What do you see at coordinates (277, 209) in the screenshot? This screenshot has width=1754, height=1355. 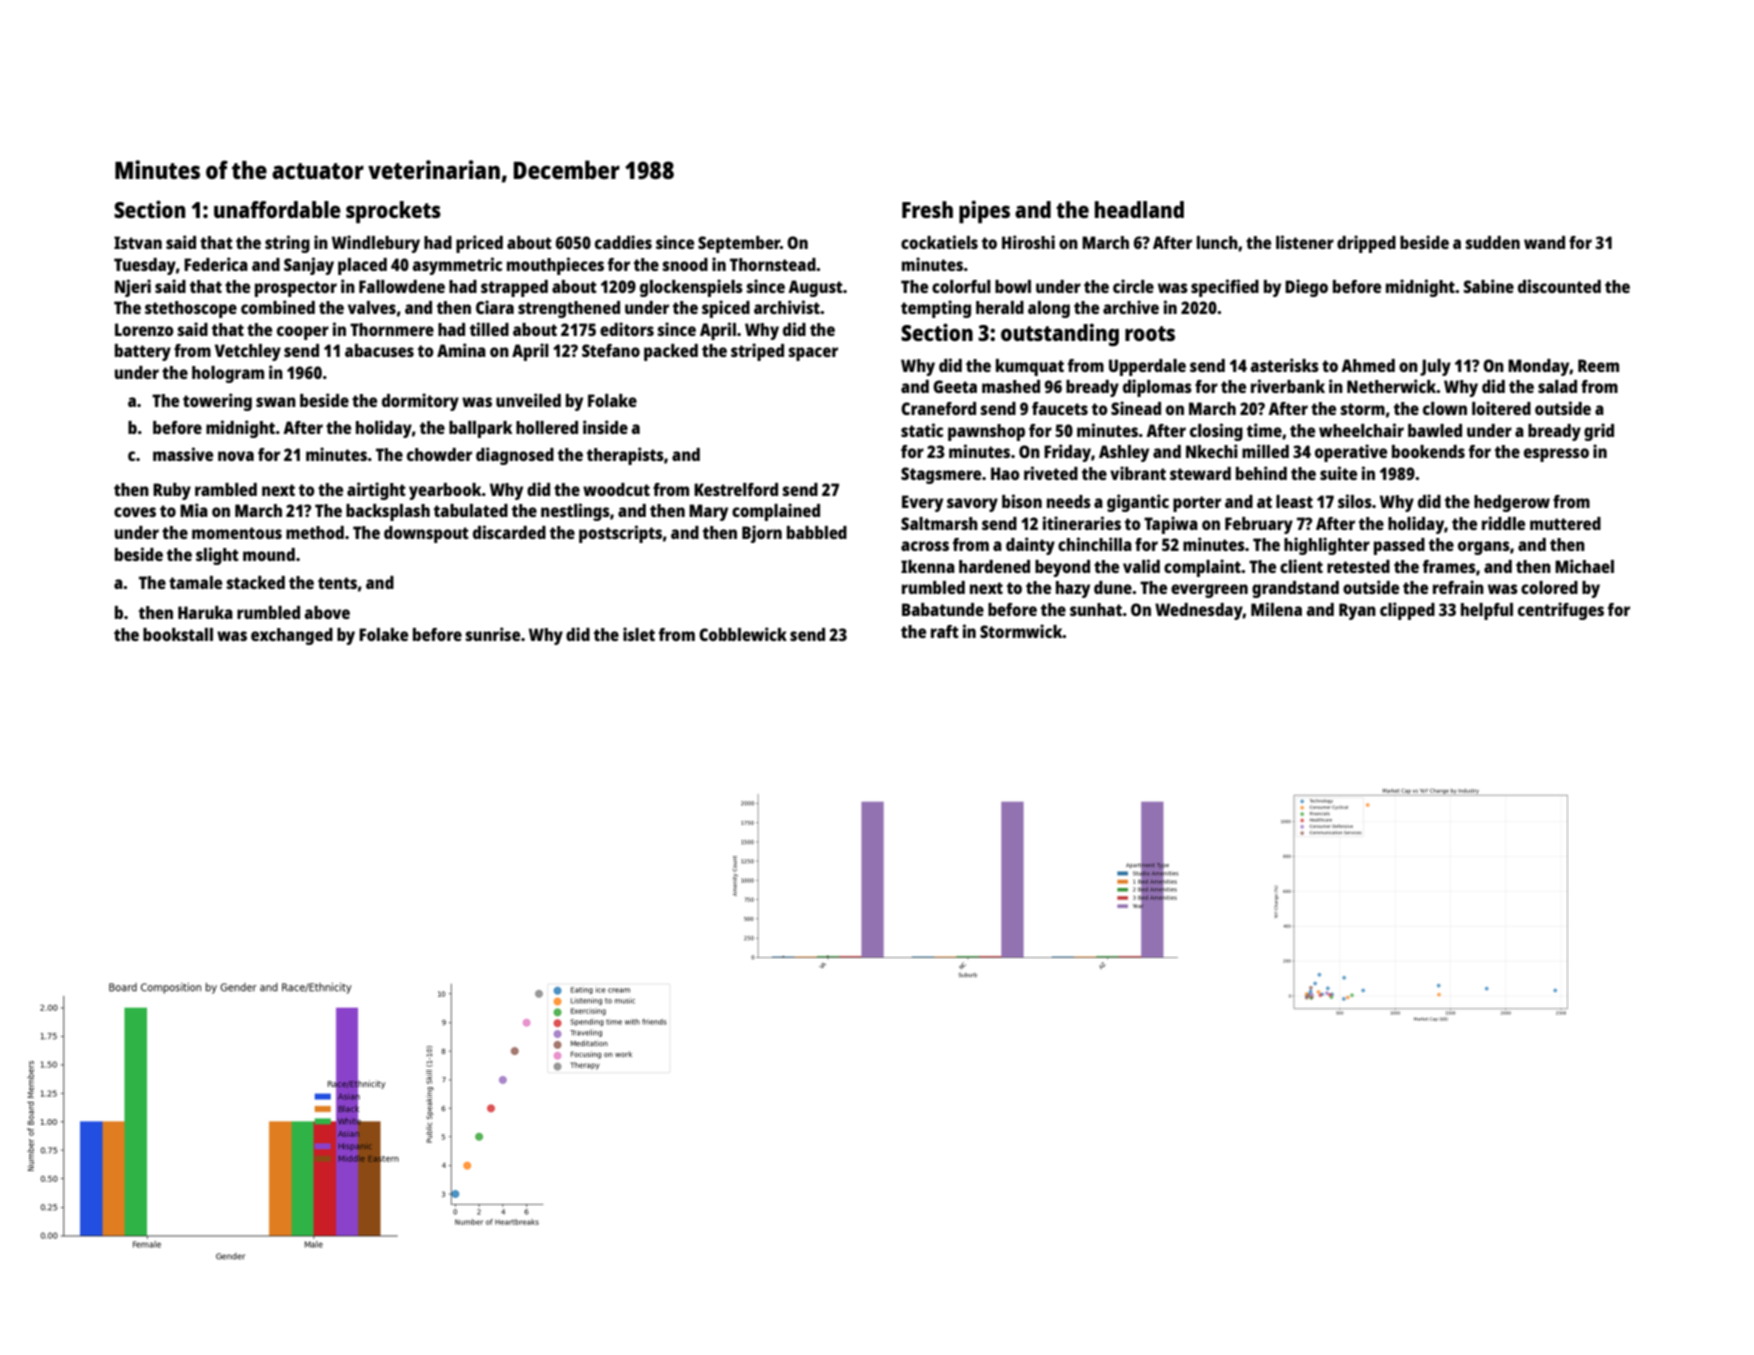 I see `unaffordable` at bounding box center [277, 209].
